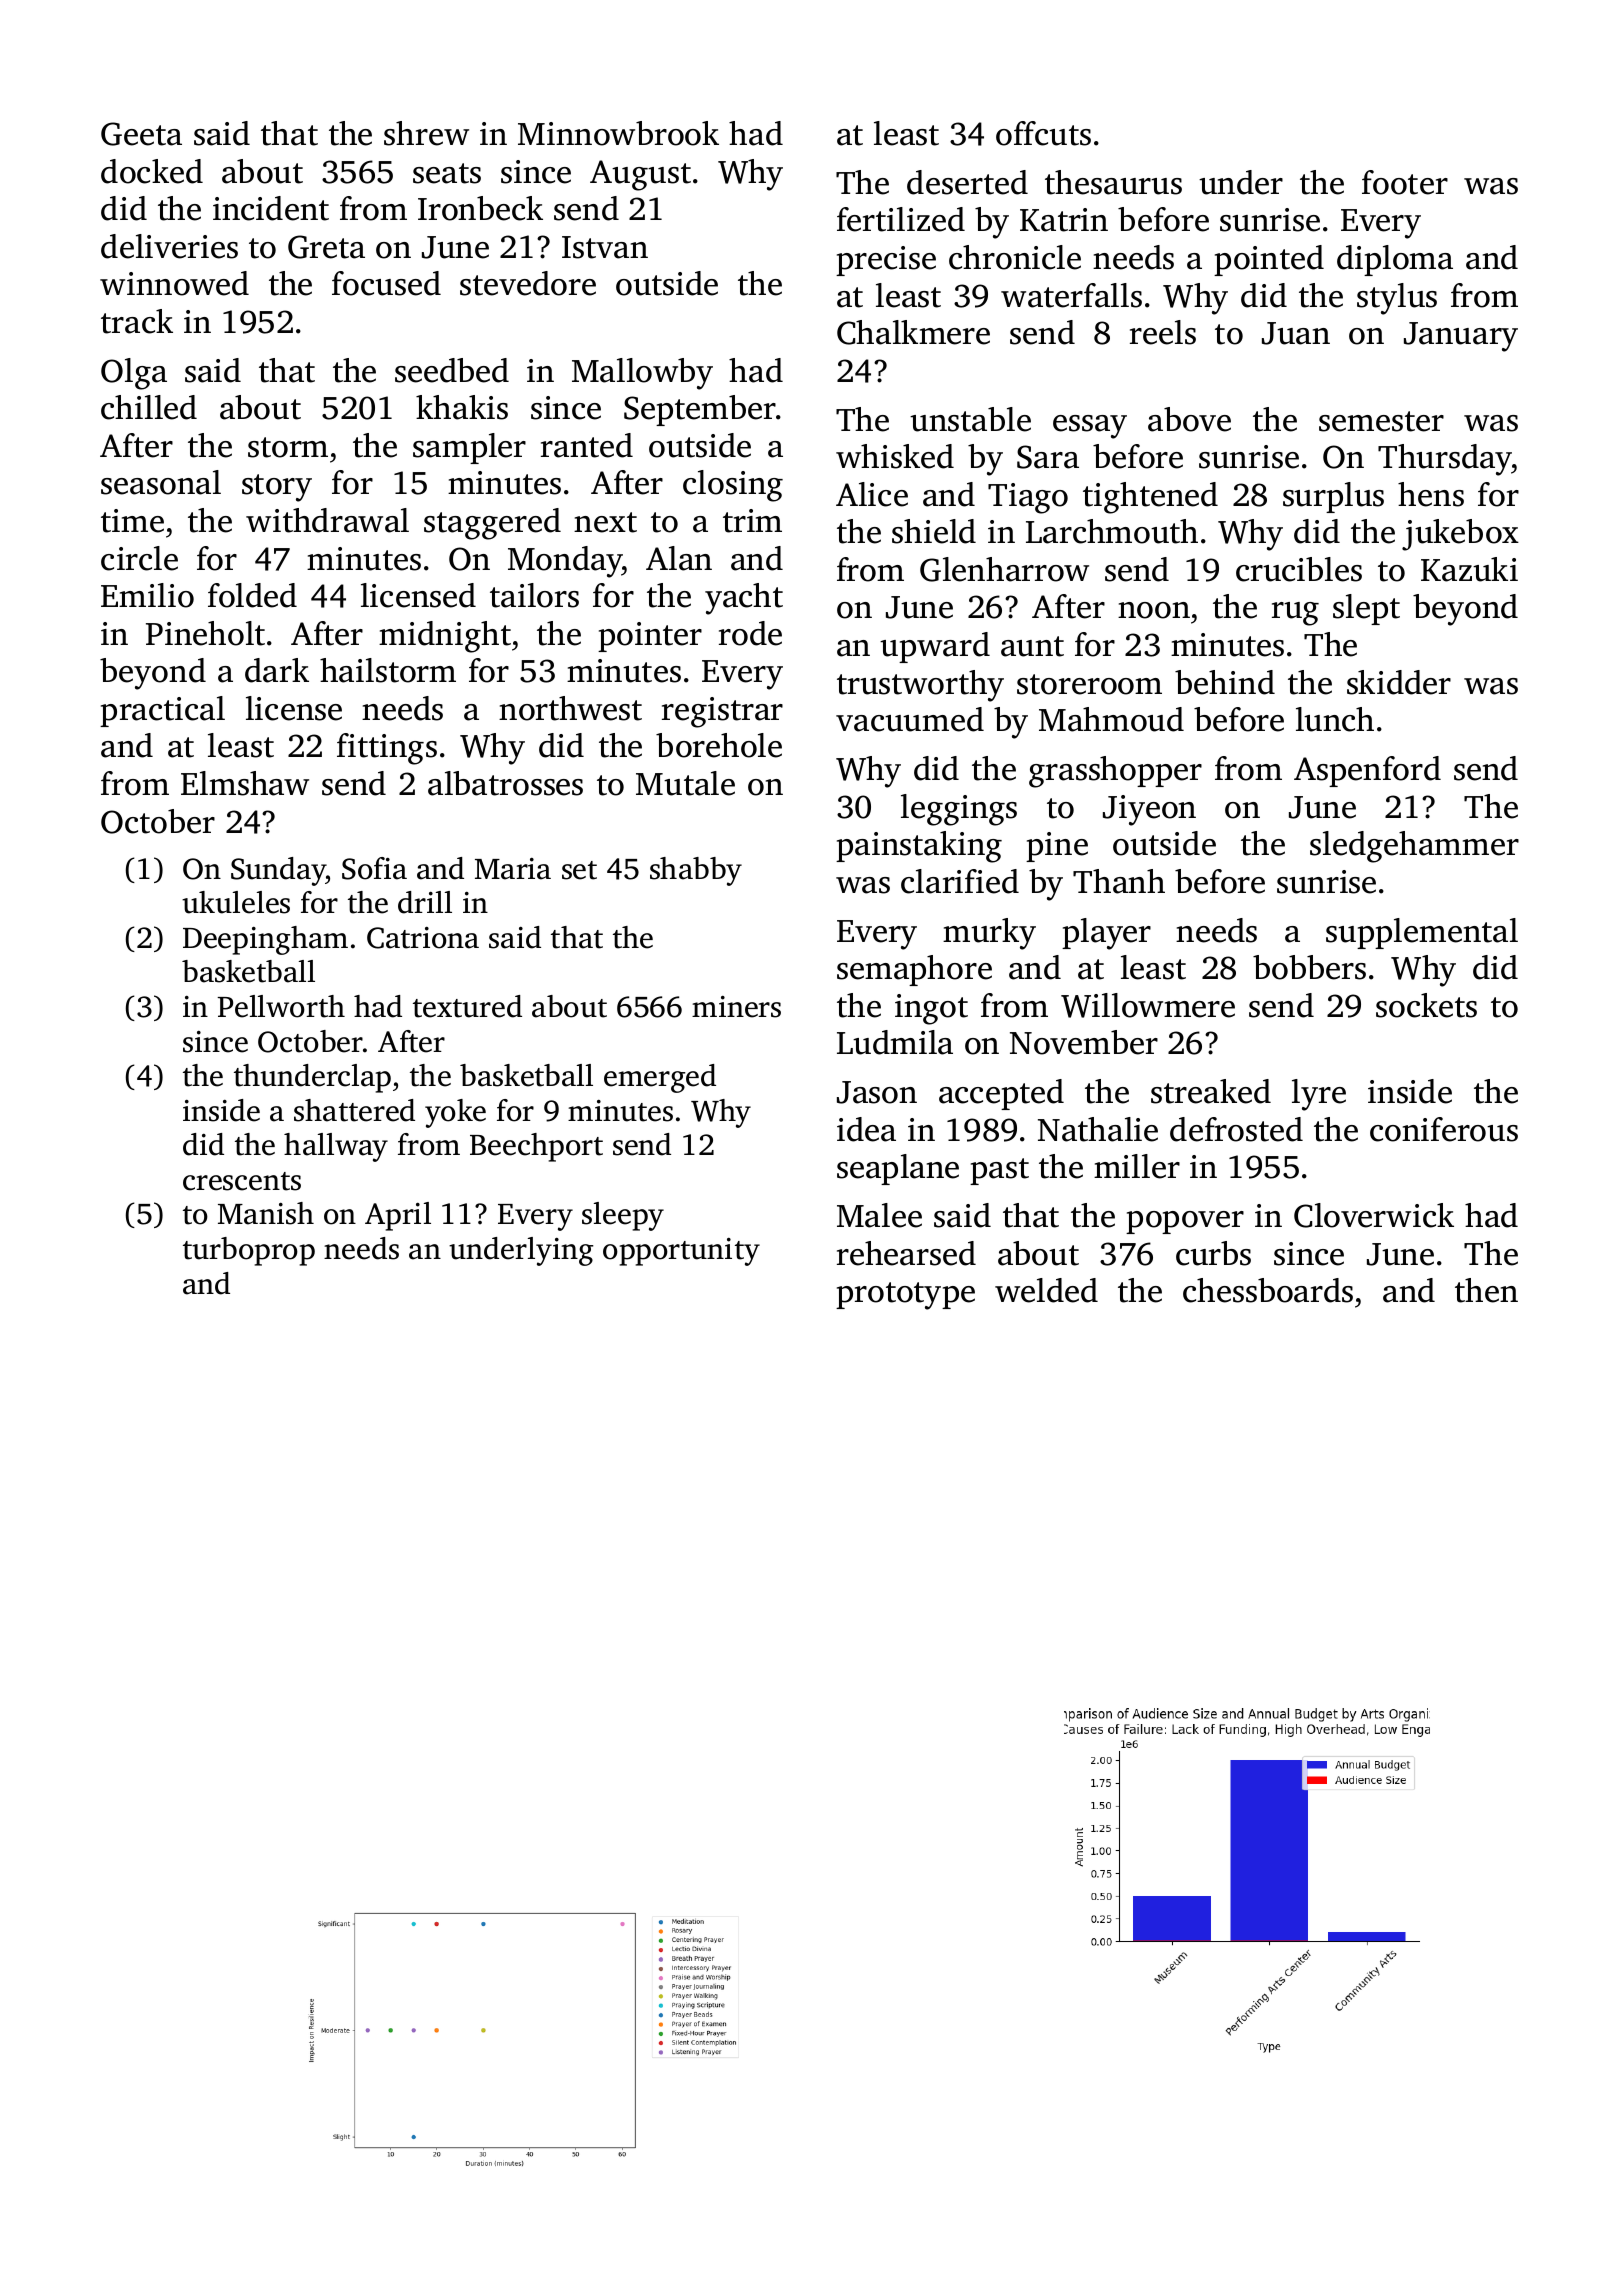  What do you see at coordinates (919, 847) in the screenshot?
I see `painstaking` at bounding box center [919, 847].
